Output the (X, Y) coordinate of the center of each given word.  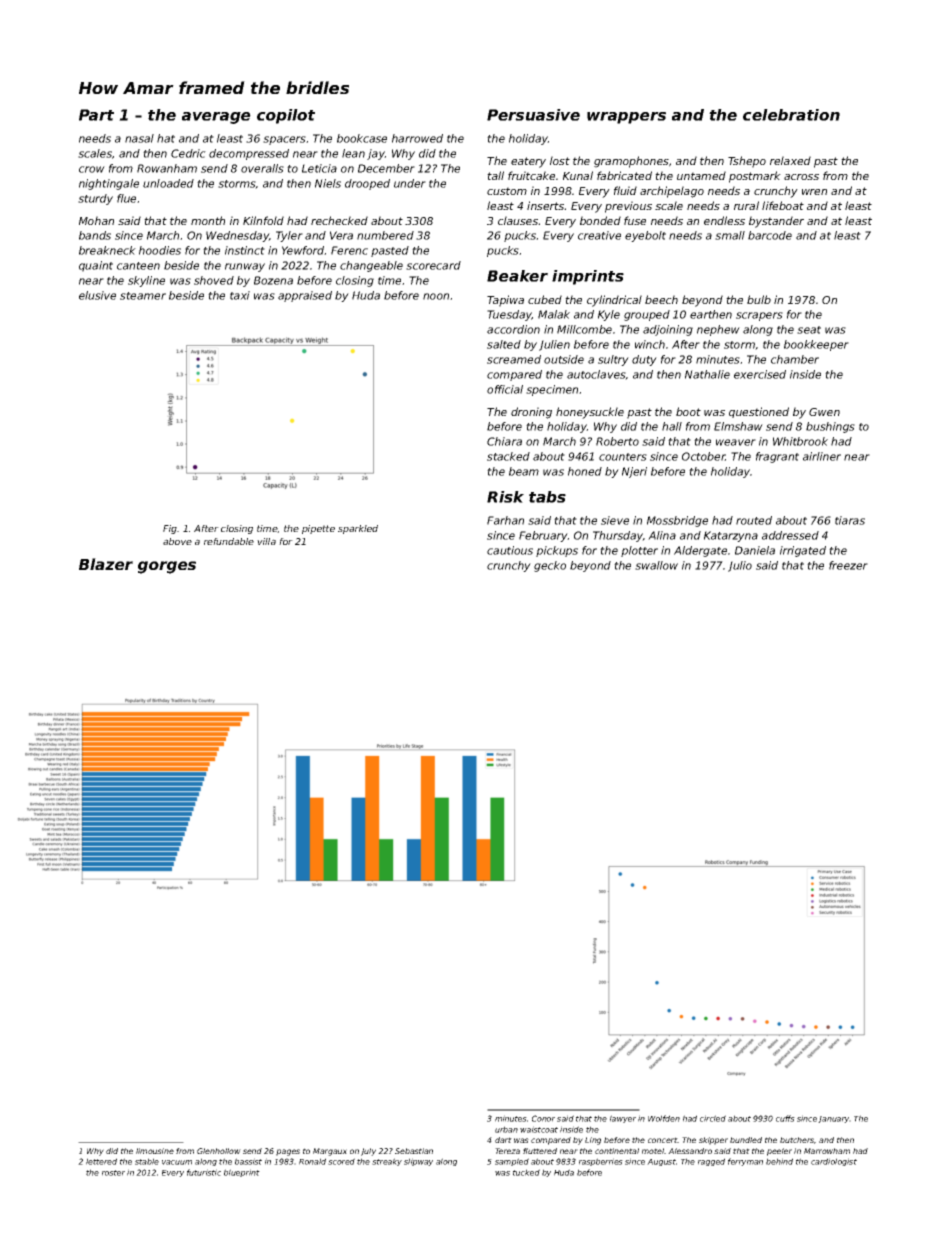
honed (585, 471)
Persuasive (533, 115)
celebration (791, 115)
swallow (656, 565)
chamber (795, 359)
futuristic (204, 1172)
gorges (167, 567)
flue (126, 198)
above (177, 541)
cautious (510, 550)
